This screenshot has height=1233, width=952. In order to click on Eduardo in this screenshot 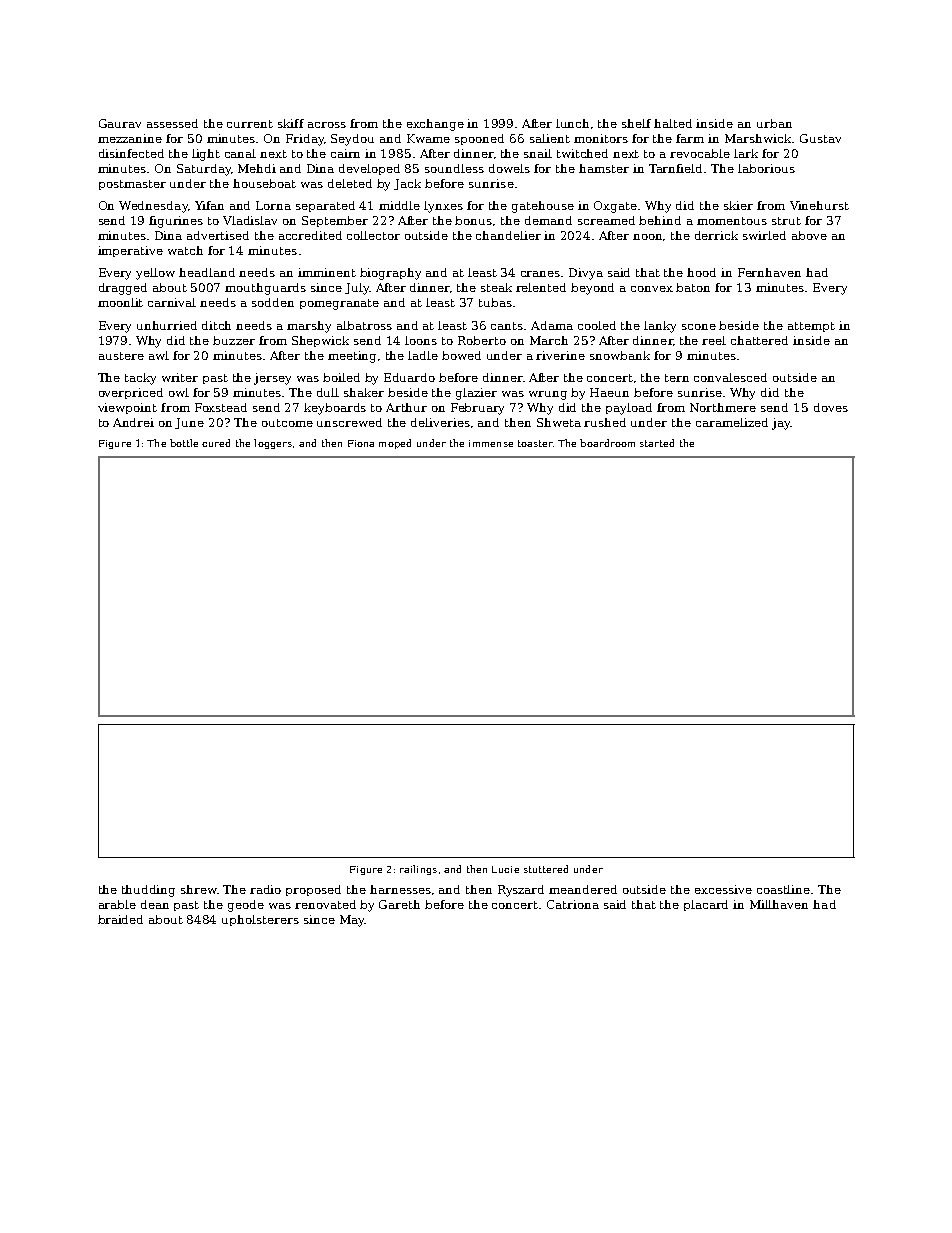, I will do `click(409, 377)`.
